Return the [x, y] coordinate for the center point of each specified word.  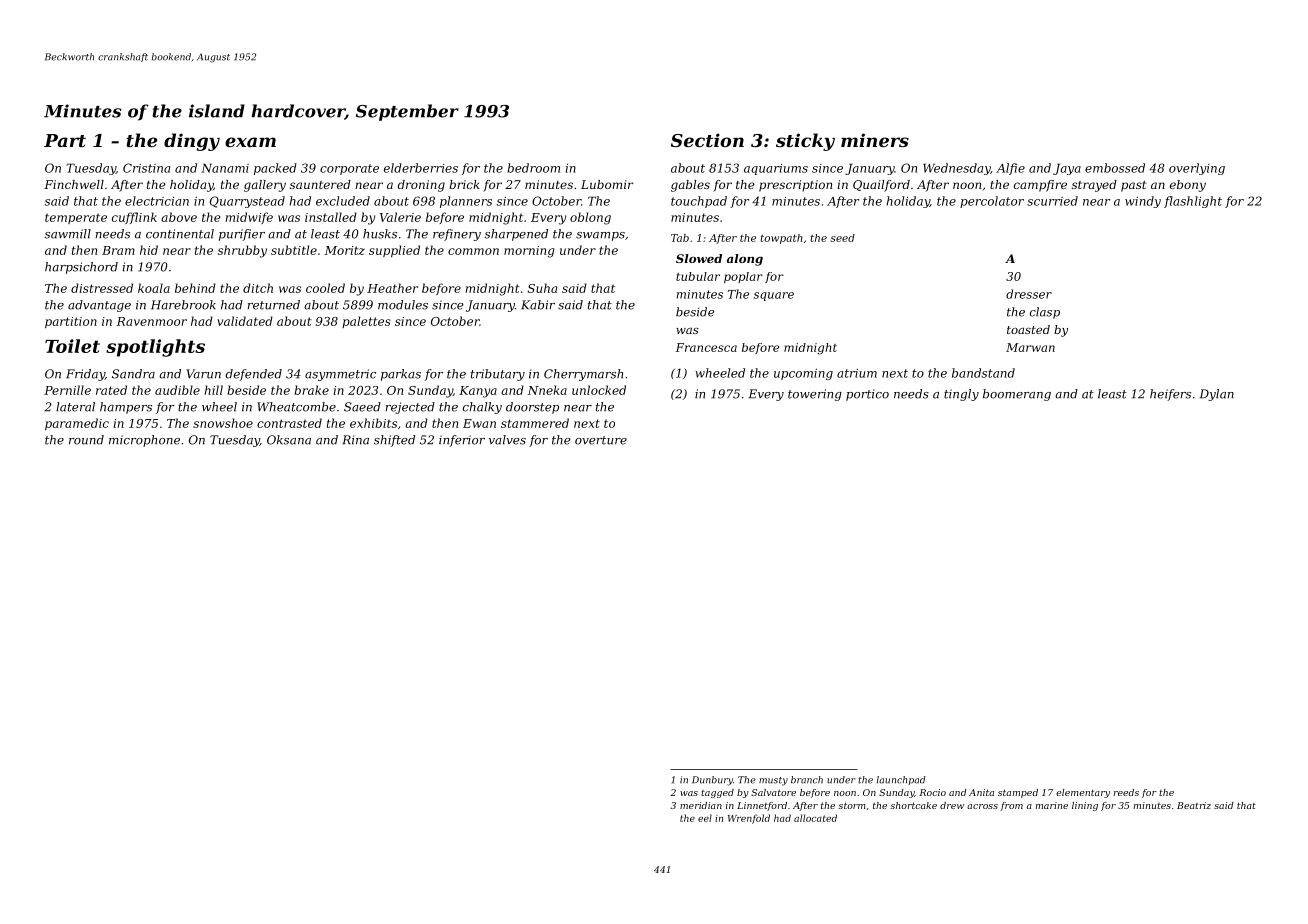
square [774, 296]
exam [250, 142]
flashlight [1193, 202]
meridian [701, 805]
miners [875, 140]
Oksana [289, 440]
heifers [1170, 395]
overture [601, 440]
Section [707, 140]
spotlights [155, 348]
